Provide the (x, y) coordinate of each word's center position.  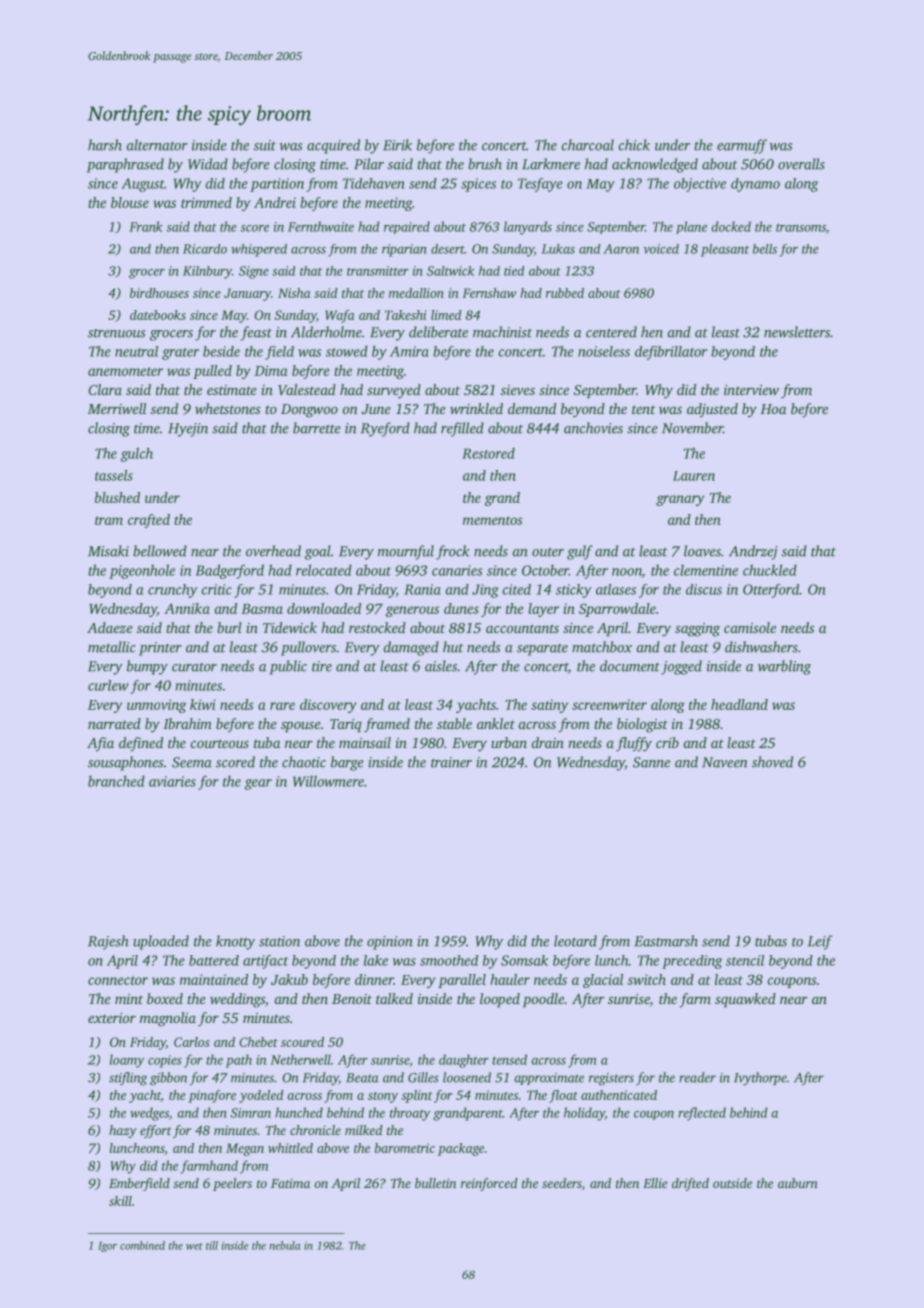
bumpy (147, 667)
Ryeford (385, 429)
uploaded (161, 942)
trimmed (206, 202)
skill (120, 1201)
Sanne (651, 762)
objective (700, 185)
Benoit (352, 999)
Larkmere (551, 164)
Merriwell (117, 408)
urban (509, 742)
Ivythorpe (760, 1079)
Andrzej (753, 552)
